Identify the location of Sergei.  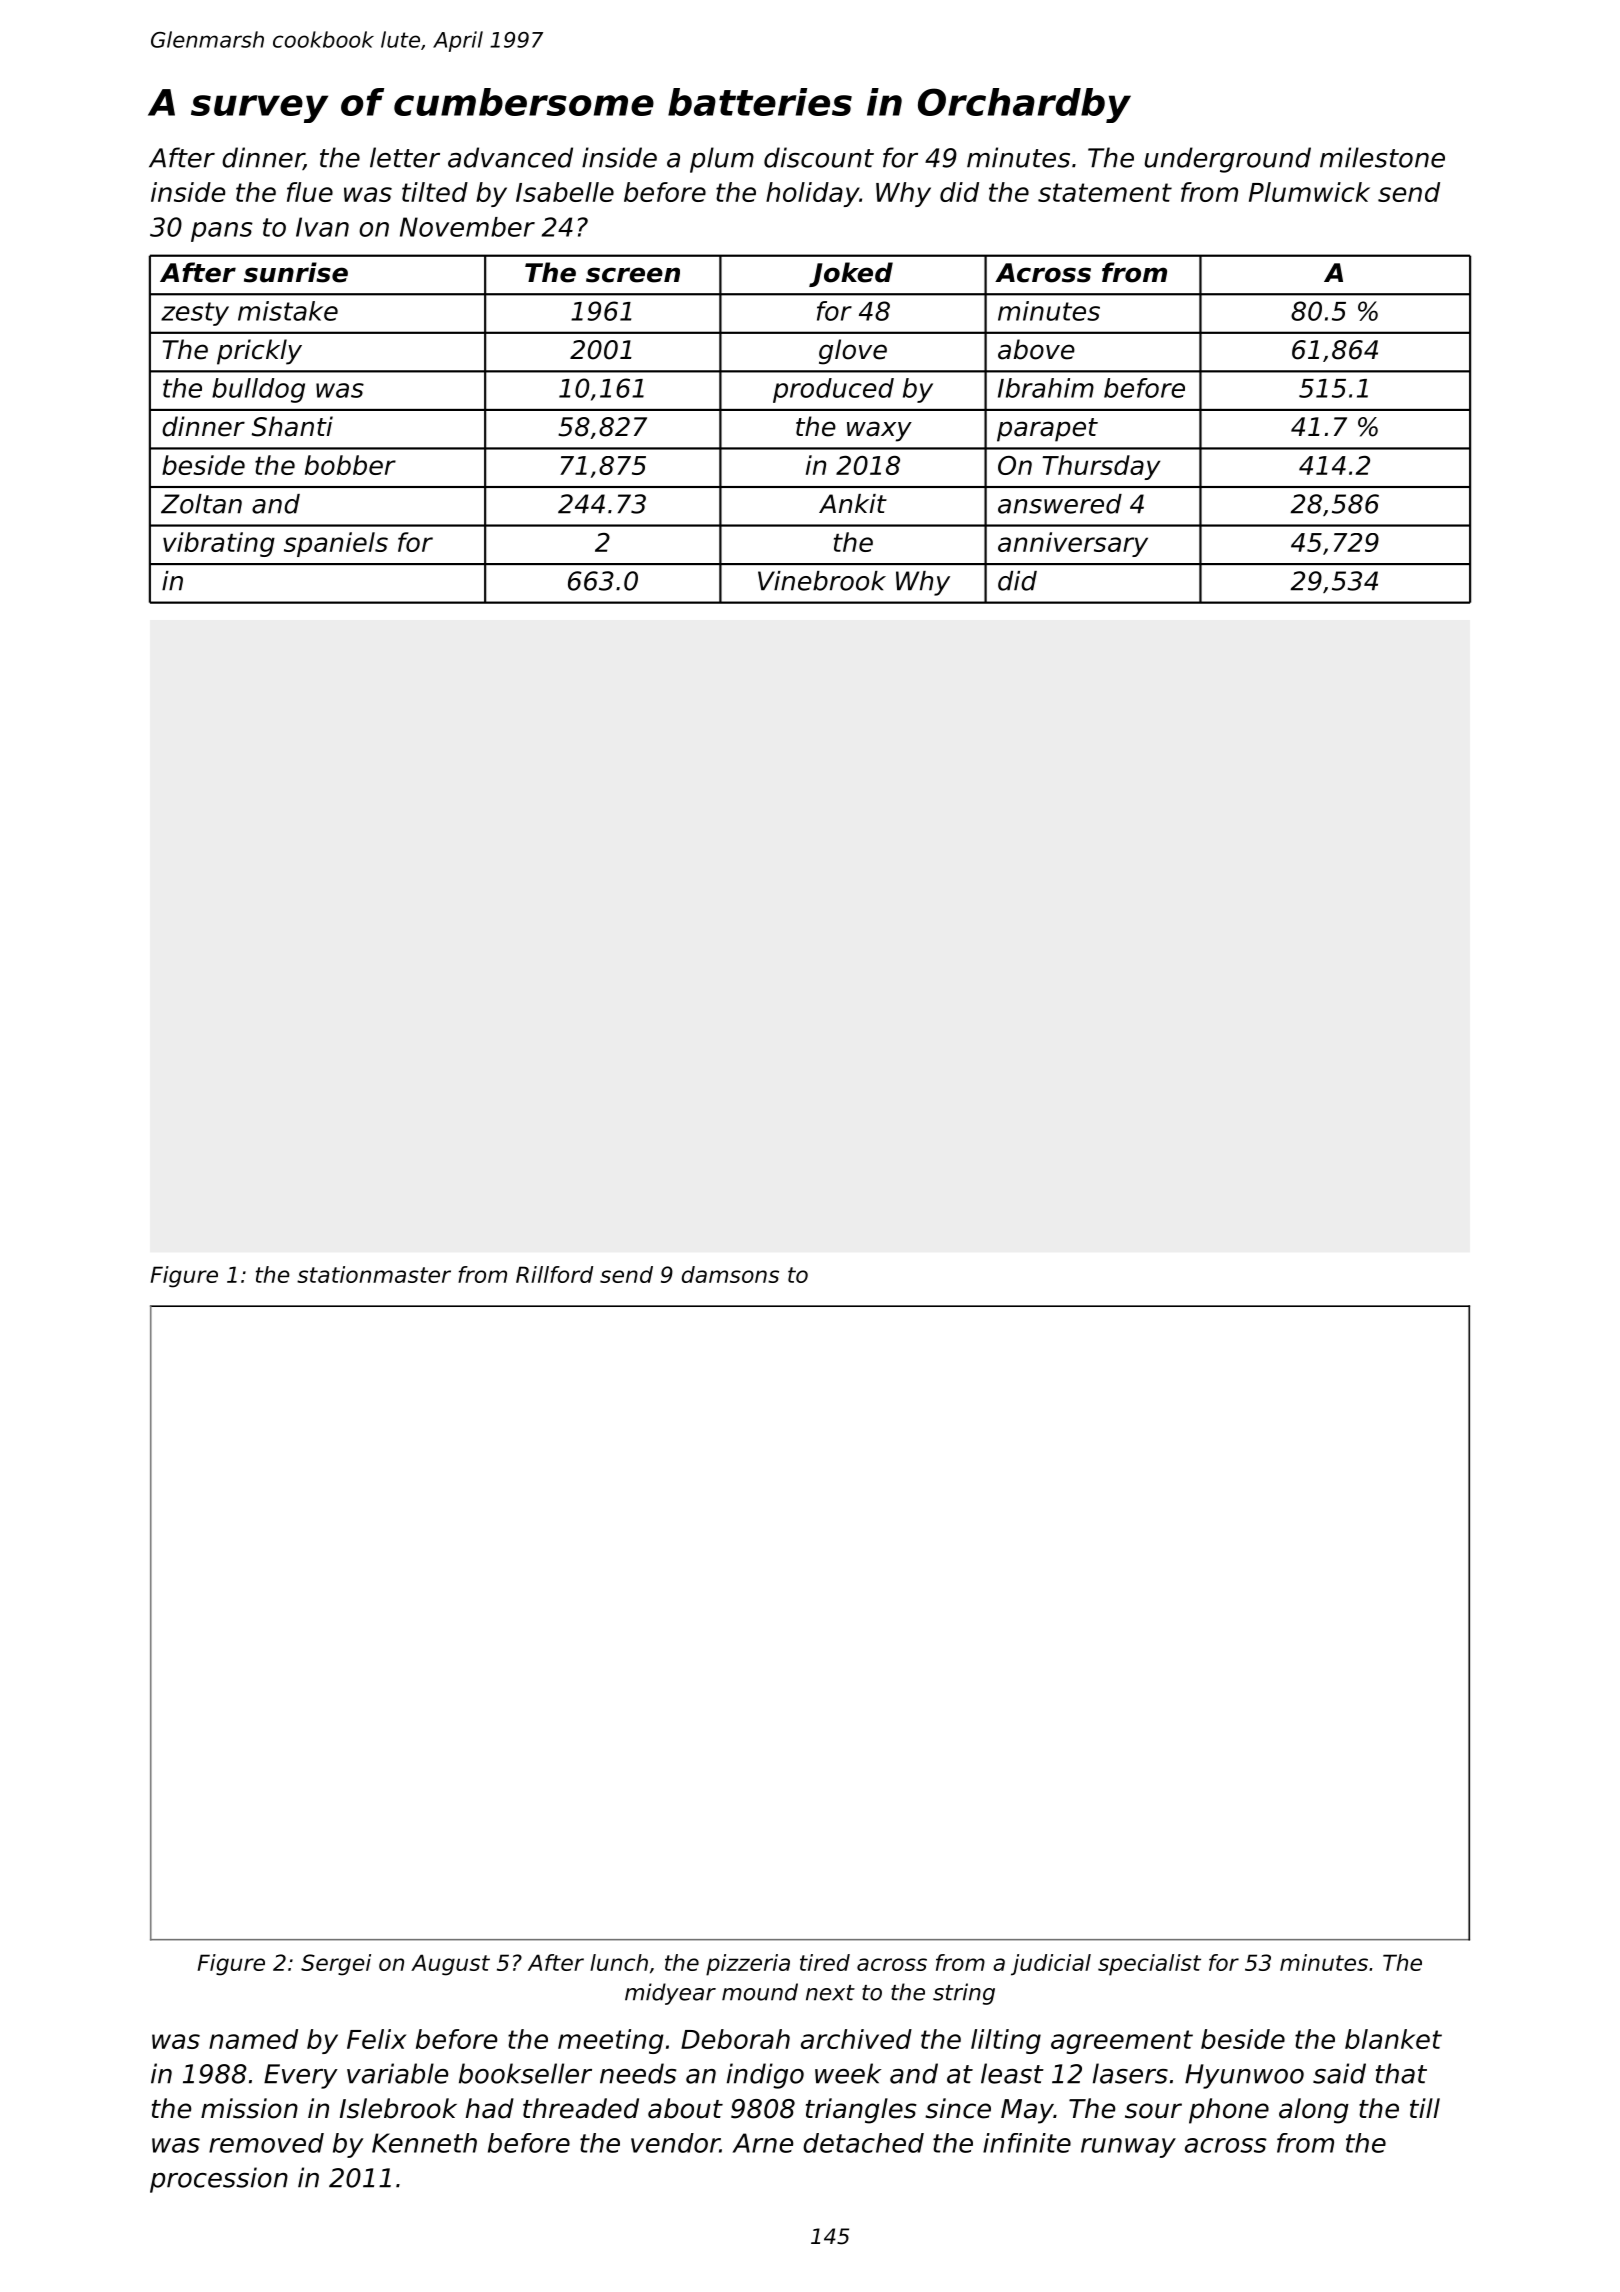
(336, 1965).
